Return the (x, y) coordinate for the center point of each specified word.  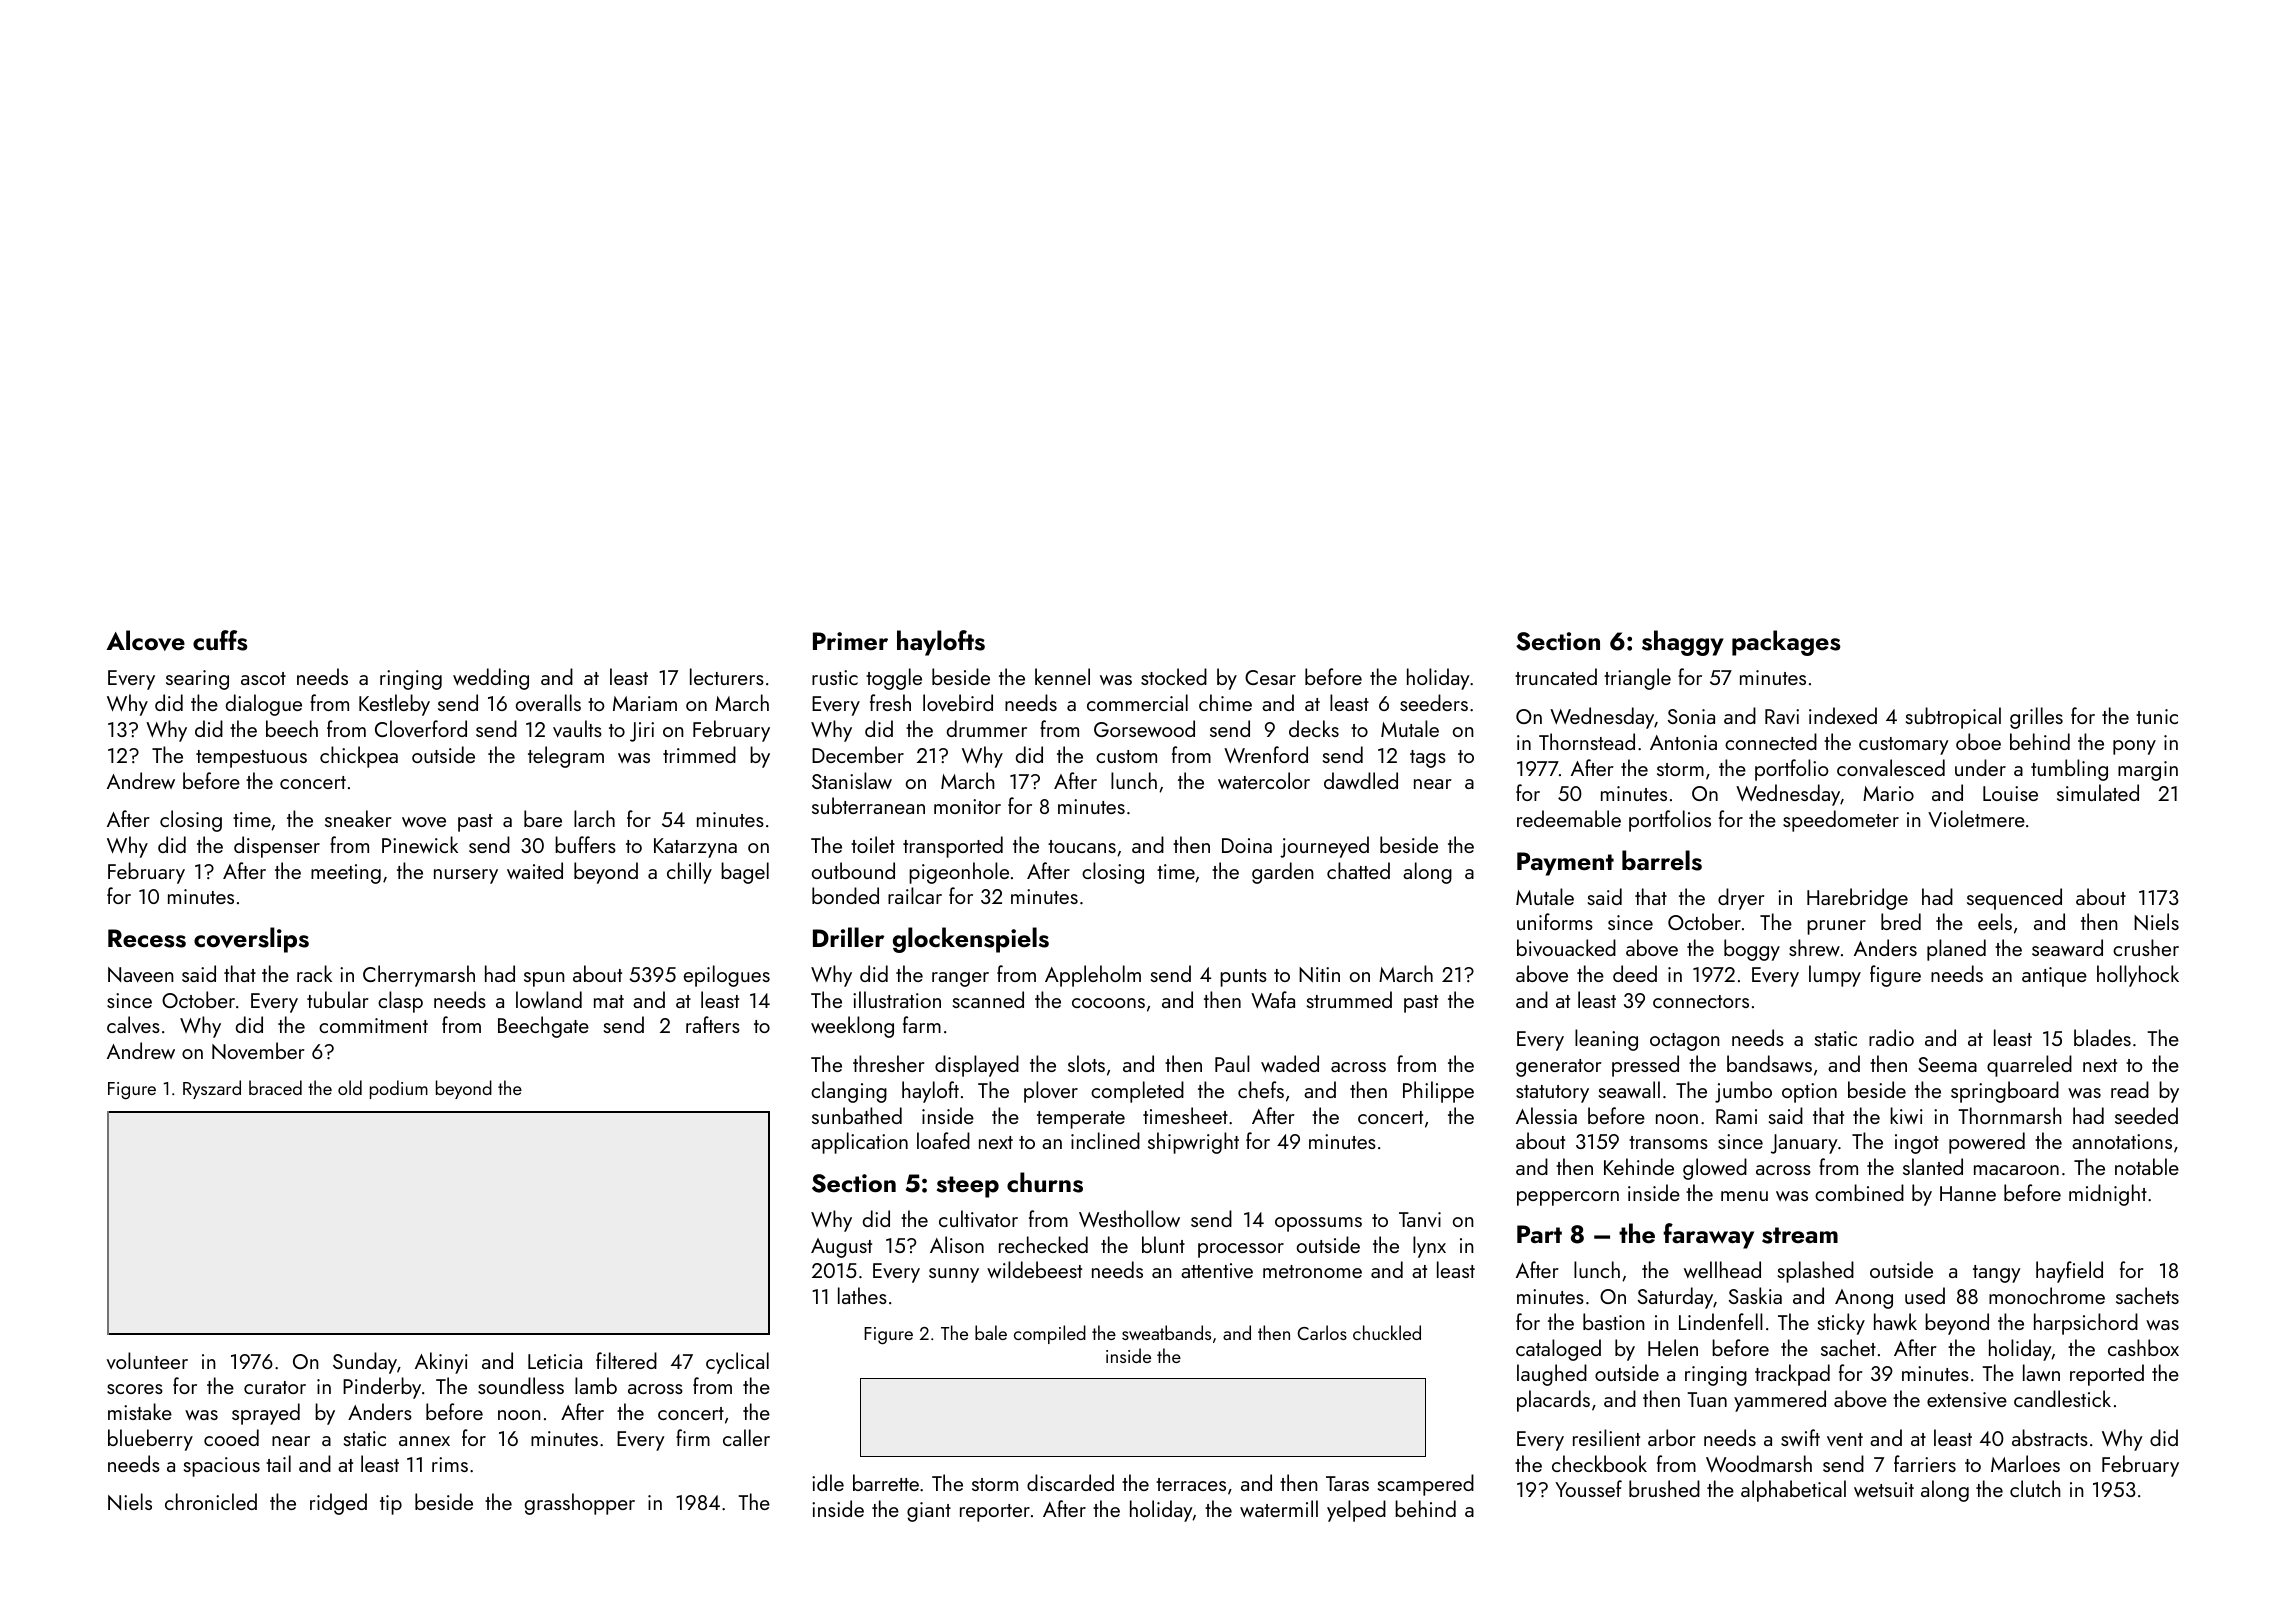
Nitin (1319, 975)
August (841, 1248)
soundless (521, 1385)
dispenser (277, 847)
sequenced (2014, 899)
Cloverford (421, 728)
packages (1786, 643)
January (1804, 1144)
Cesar (1270, 677)
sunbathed (857, 1115)
